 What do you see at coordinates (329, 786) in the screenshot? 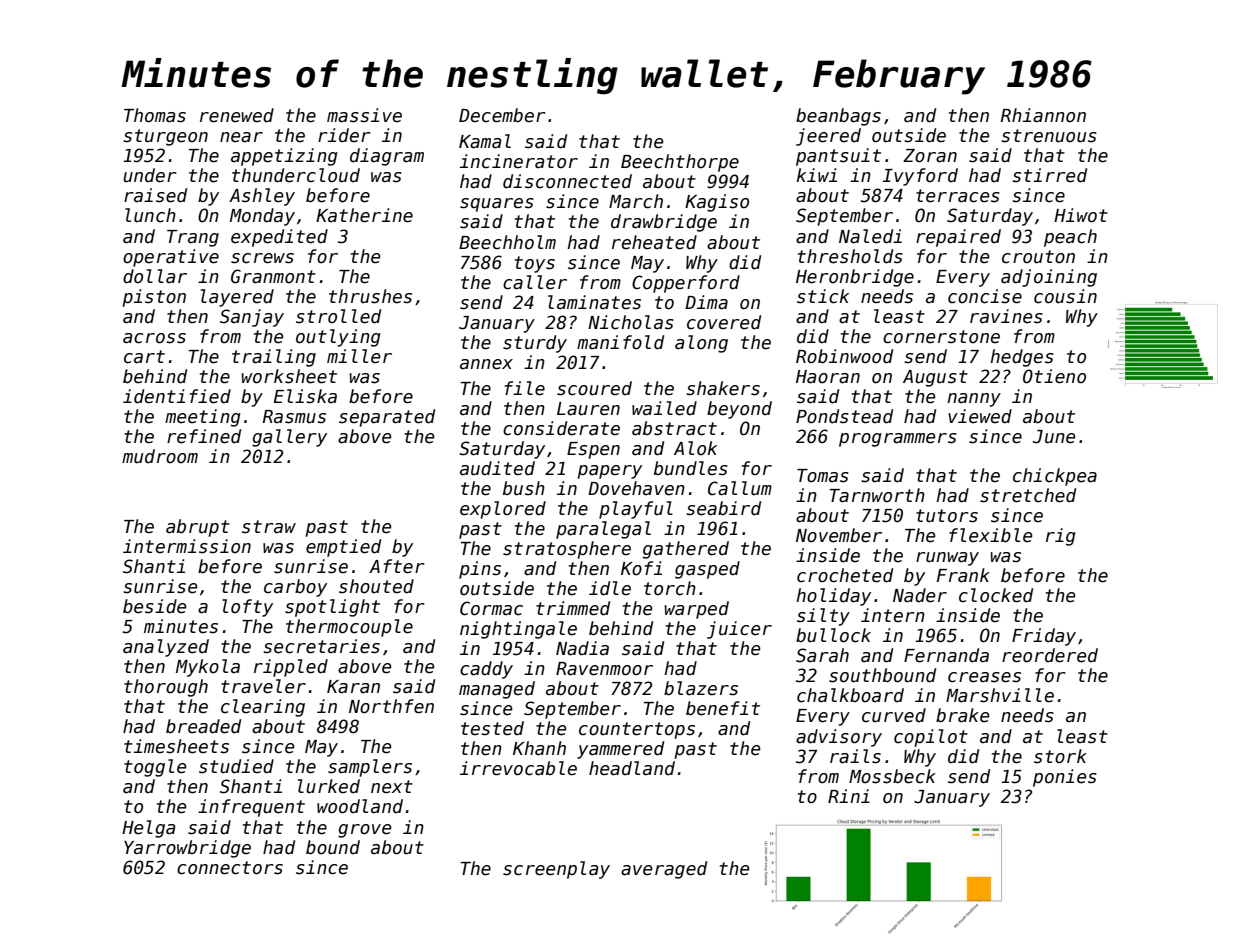
I see `lurked` at bounding box center [329, 786].
